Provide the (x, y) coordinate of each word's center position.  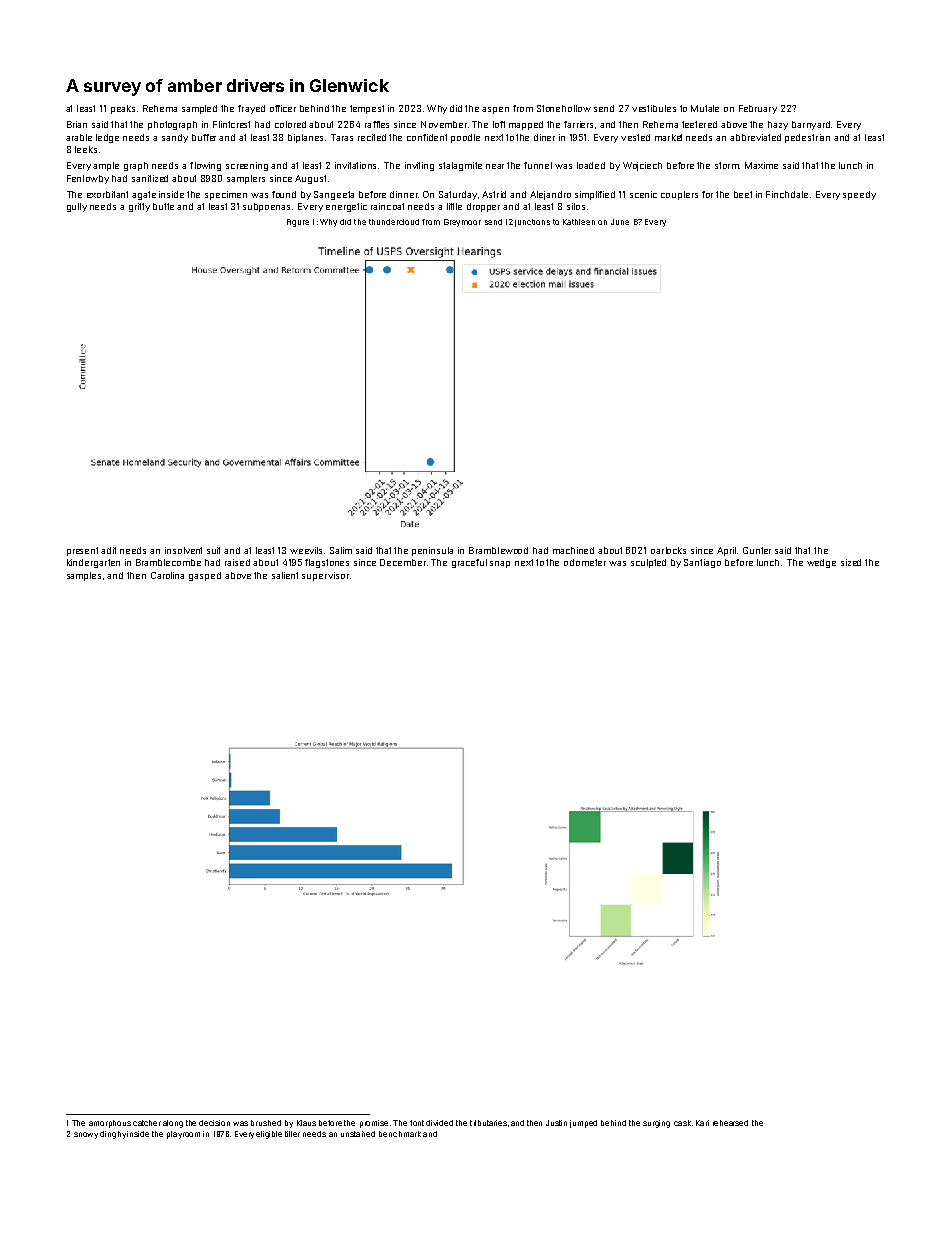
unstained (358, 1134)
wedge (821, 563)
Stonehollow (564, 108)
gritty (139, 207)
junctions (532, 223)
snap (500, 564)
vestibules (654, 108)
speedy (859, 195)
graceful (469, 563)
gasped (205, 576)
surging (656, 1124)
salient (285, 575)
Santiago (702, 563)
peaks (123, 109)
